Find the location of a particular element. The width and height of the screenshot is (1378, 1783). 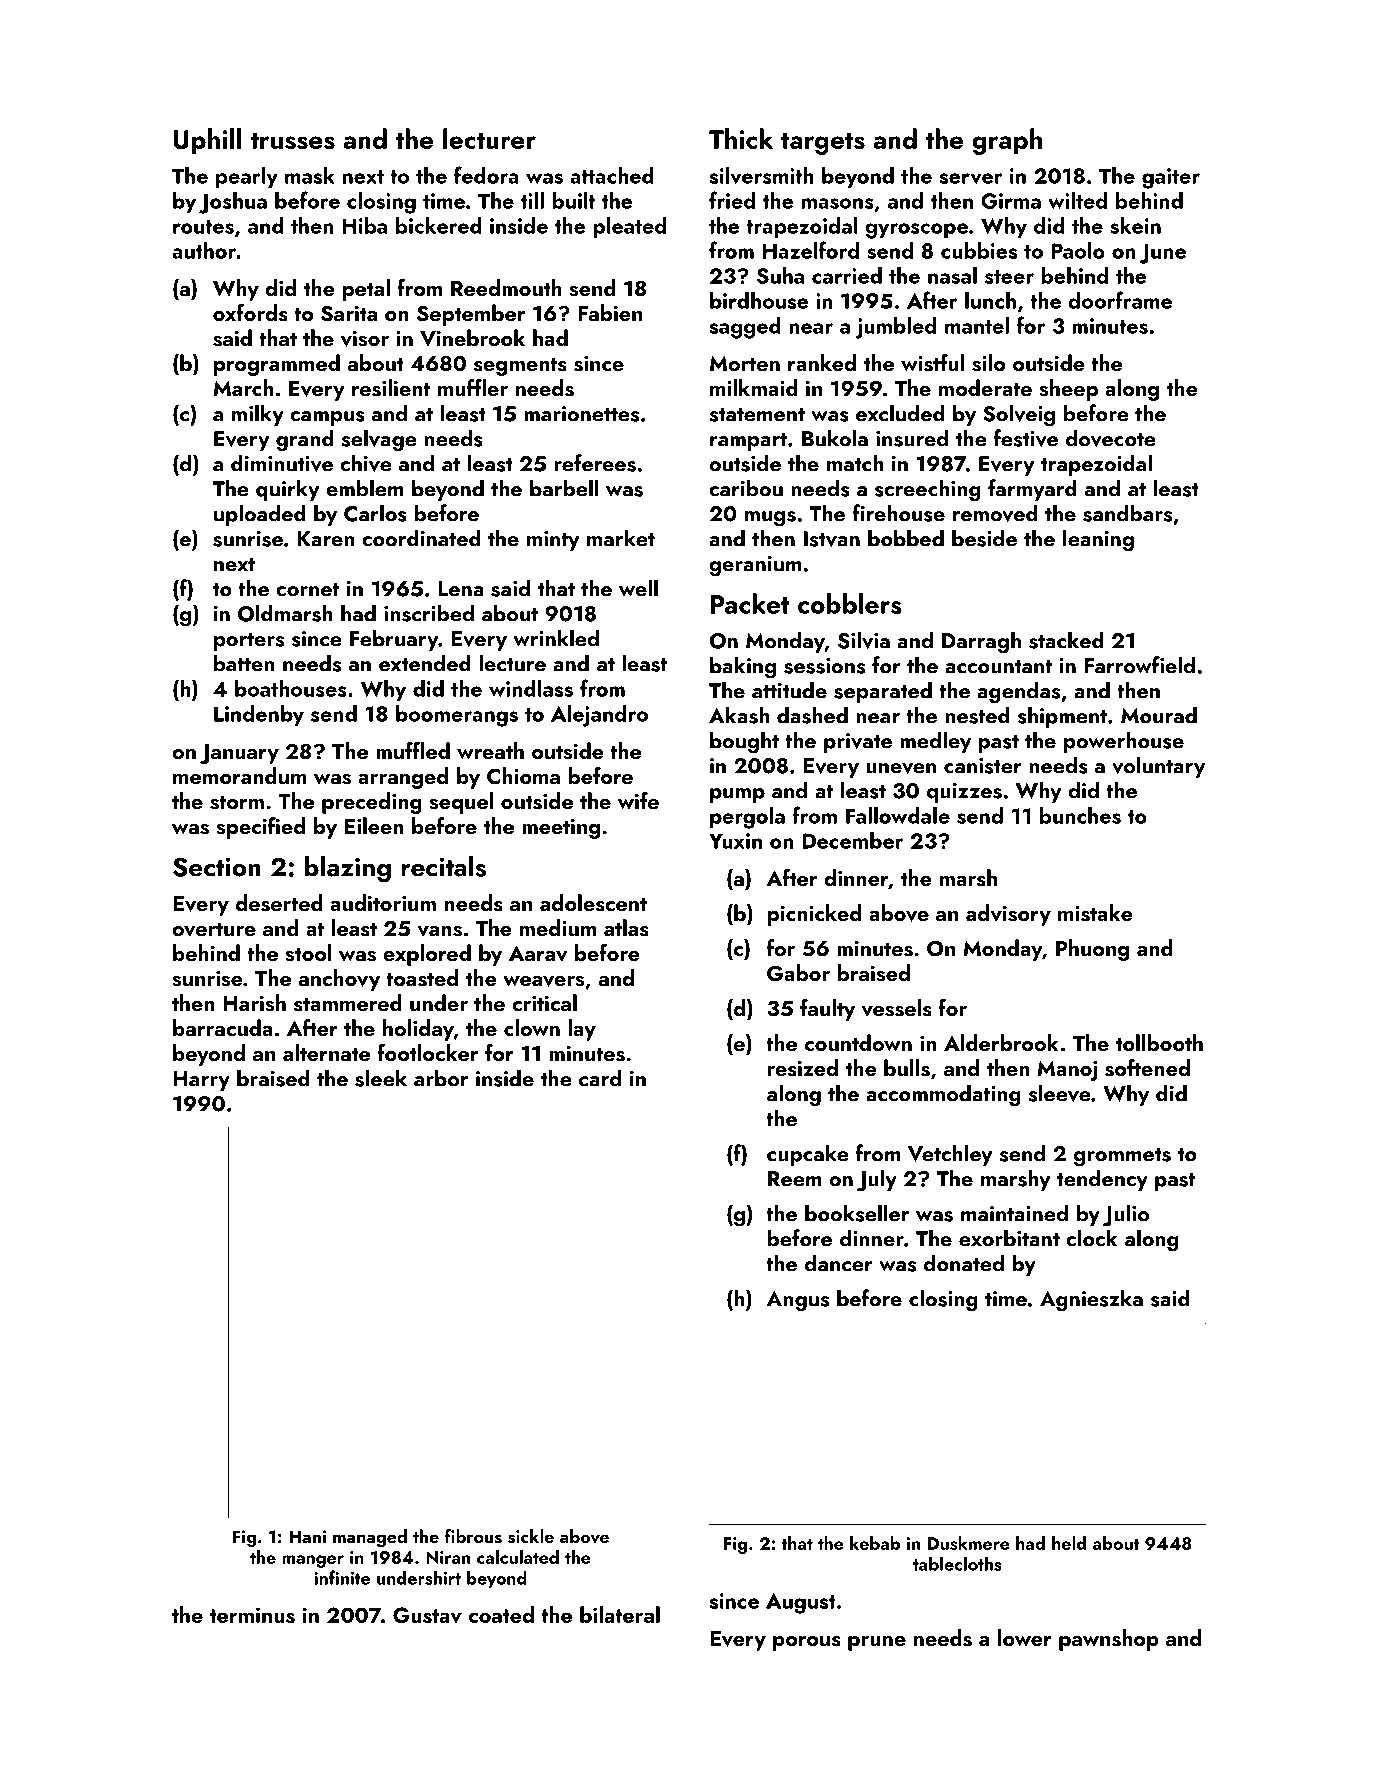

Darragh is located at coordinates (981, 642).
